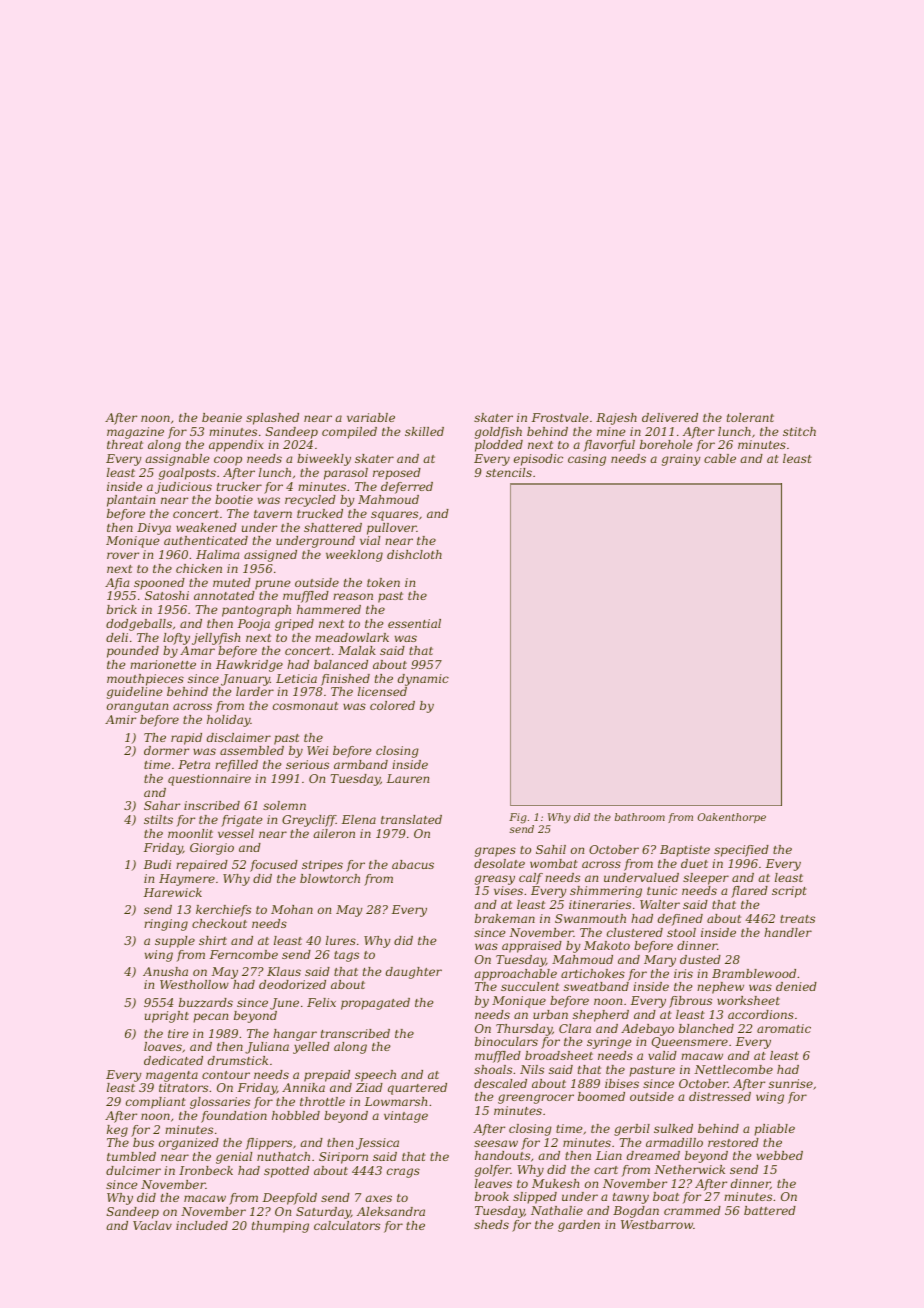  I want to click on moonlit, so click(190, 833).
